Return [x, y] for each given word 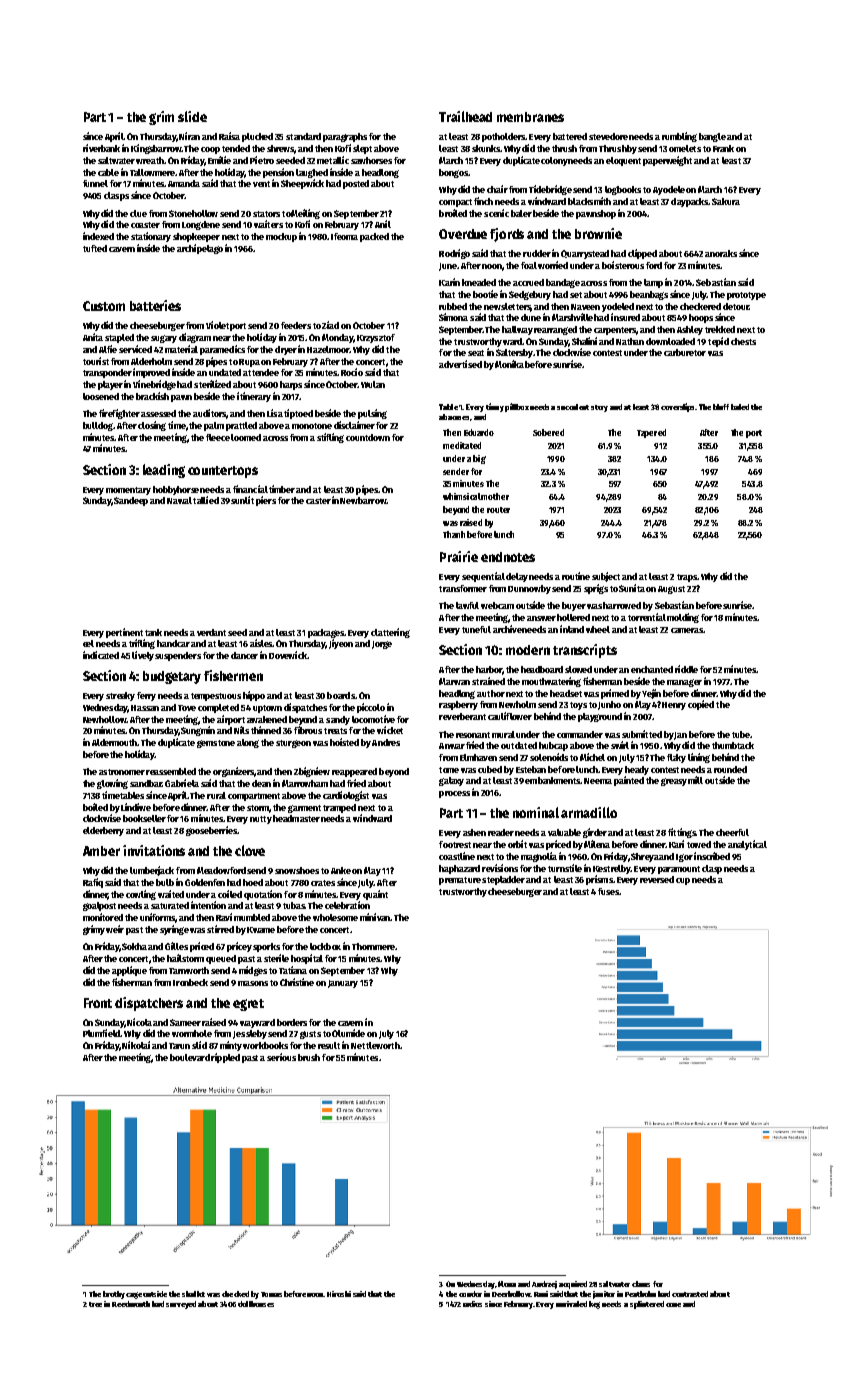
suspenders [178, 656]
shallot [193, 1294]
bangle [712, 137]
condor [470, 1294]
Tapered [651, 433]
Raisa [229, 136]
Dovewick [288, 655]
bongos [453, 173]
